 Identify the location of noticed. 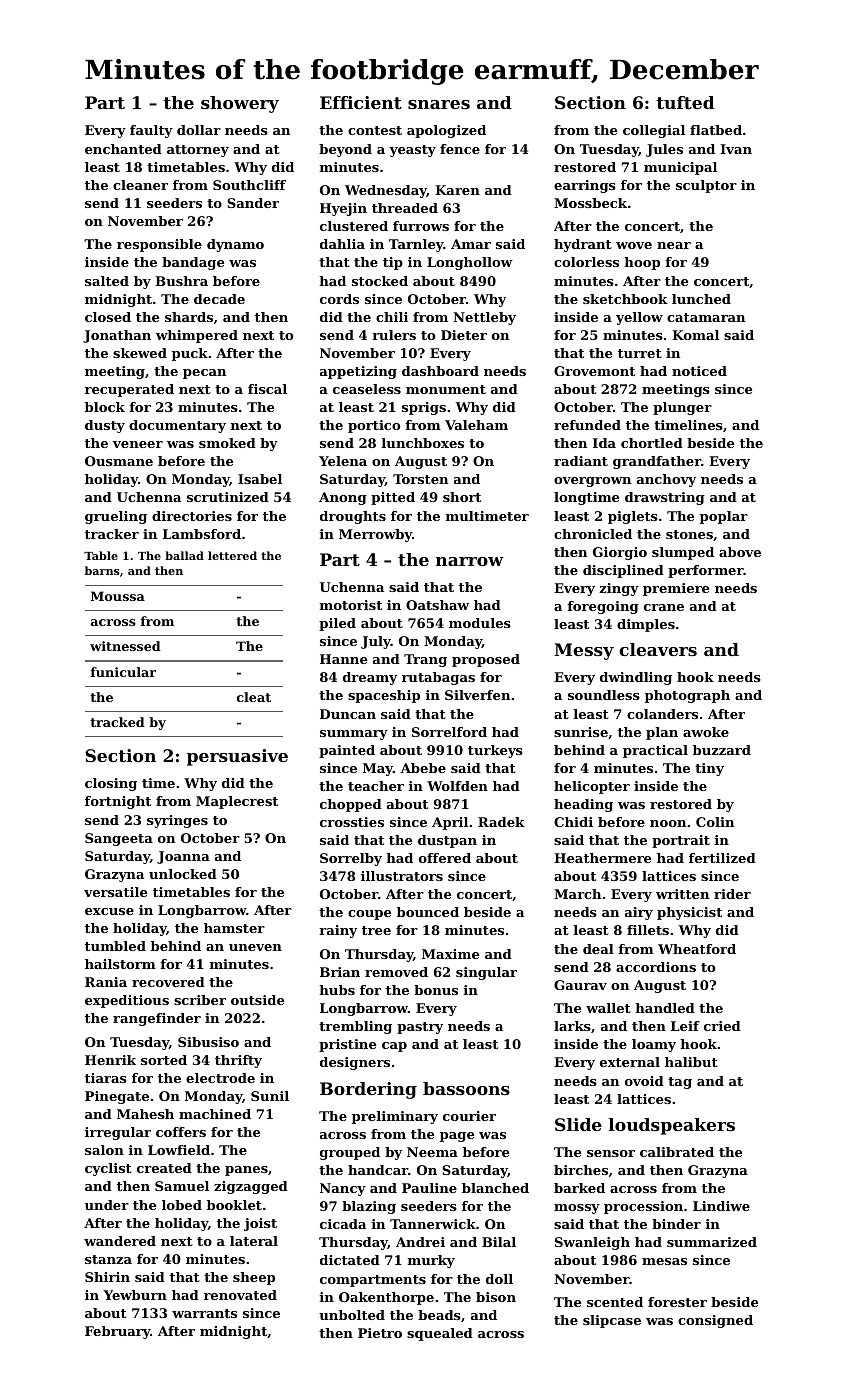
(699, 371).
